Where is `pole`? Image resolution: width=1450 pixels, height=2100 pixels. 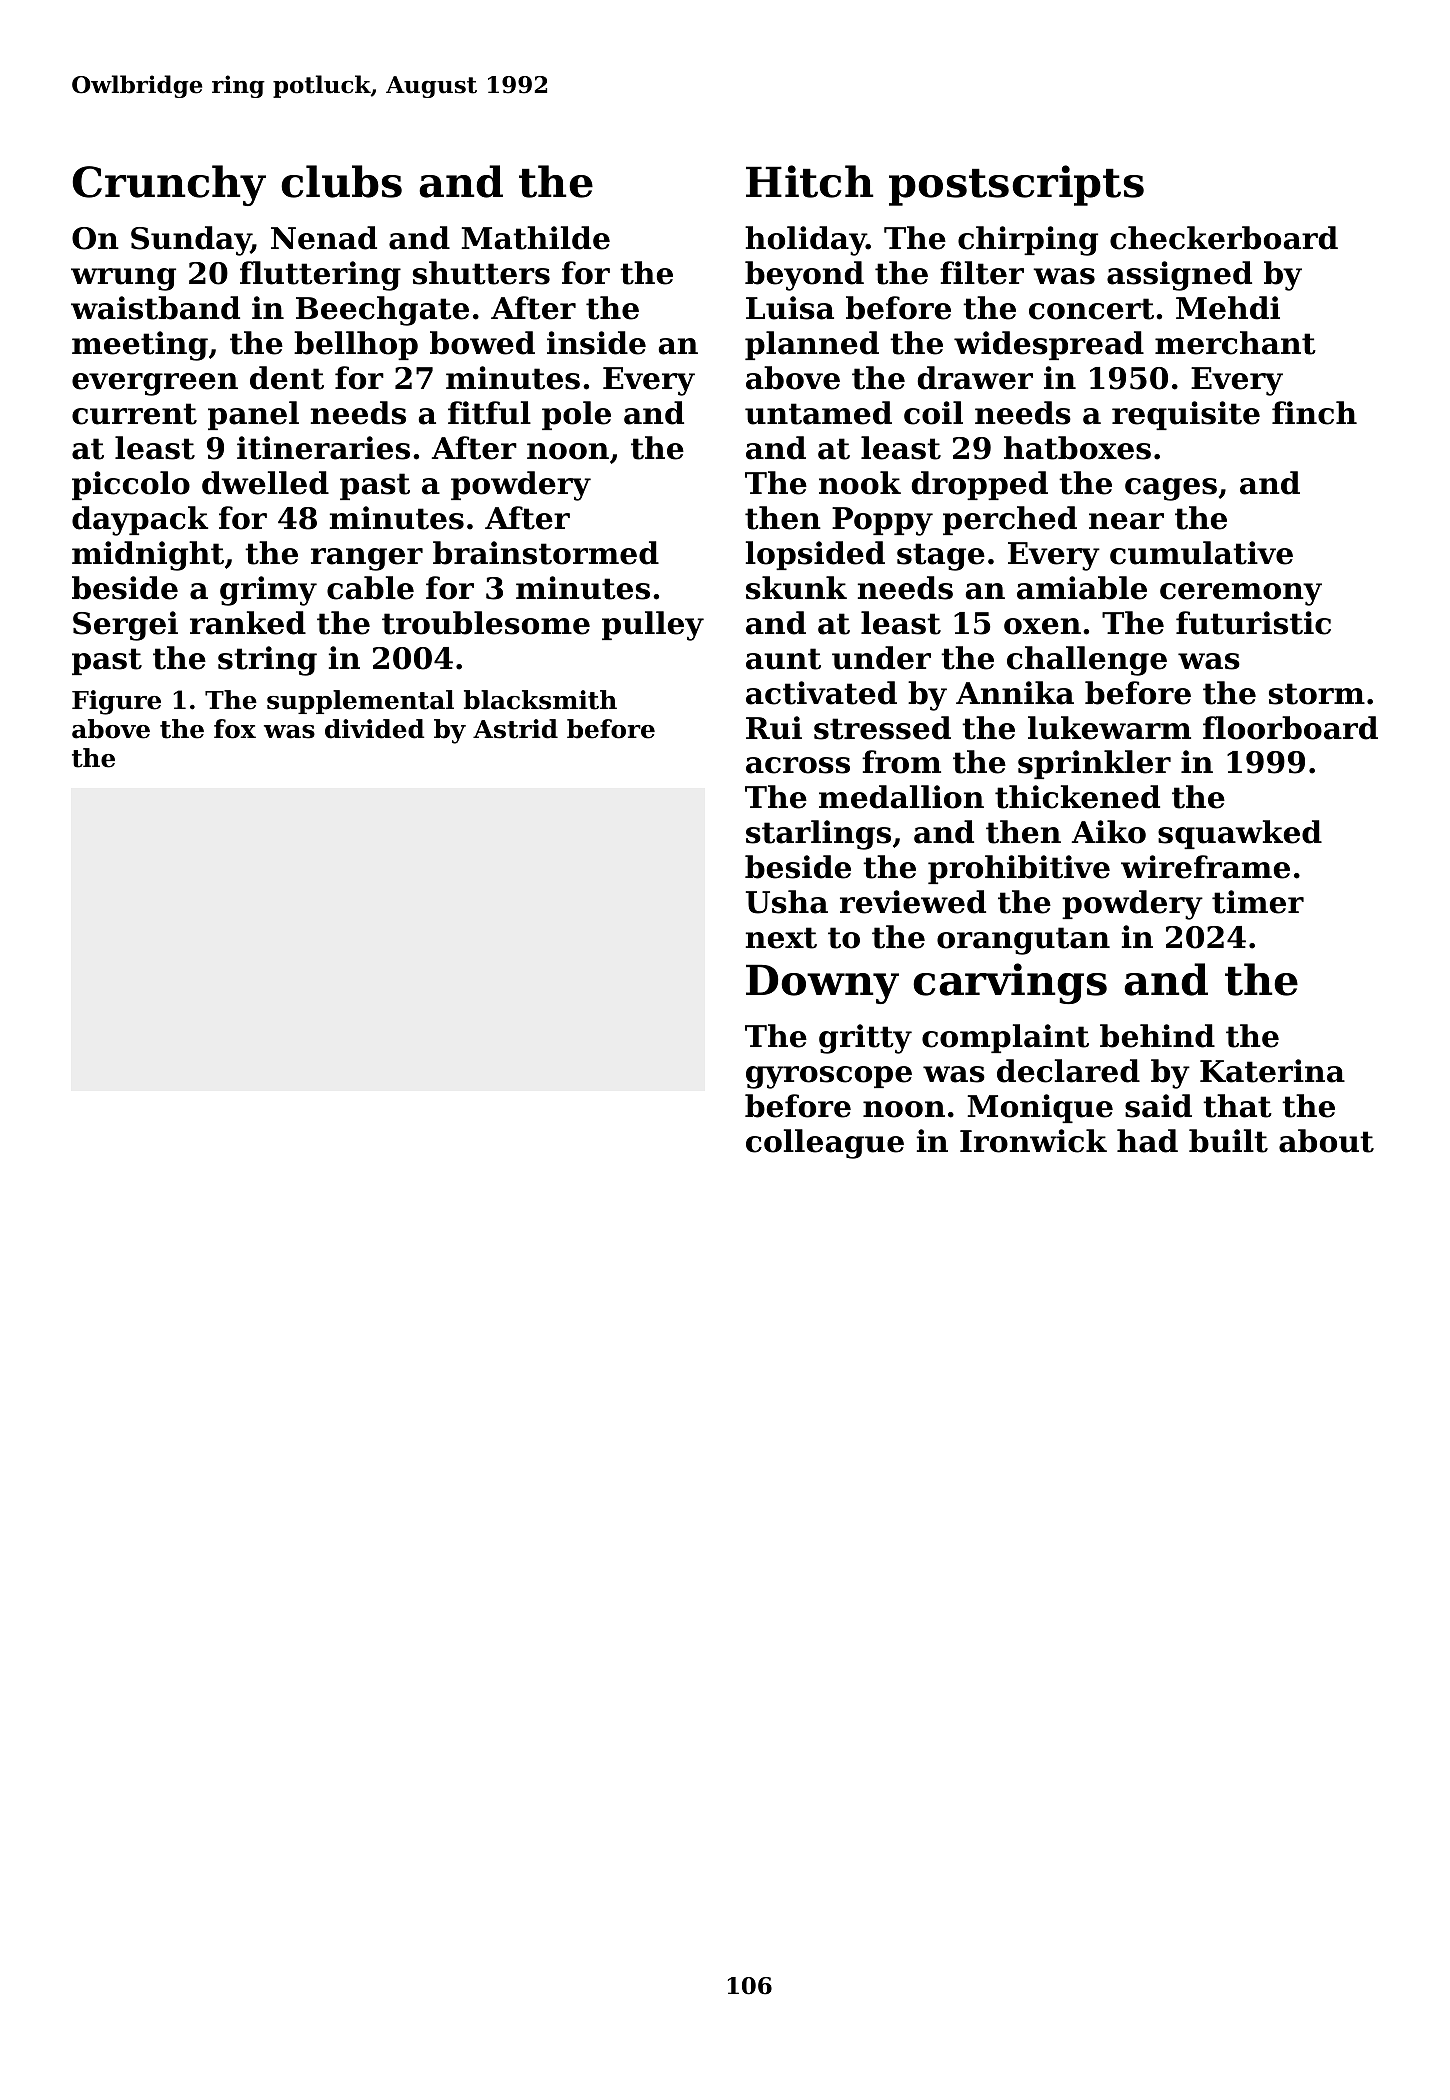 pole is located at coordinates (576, 415).
